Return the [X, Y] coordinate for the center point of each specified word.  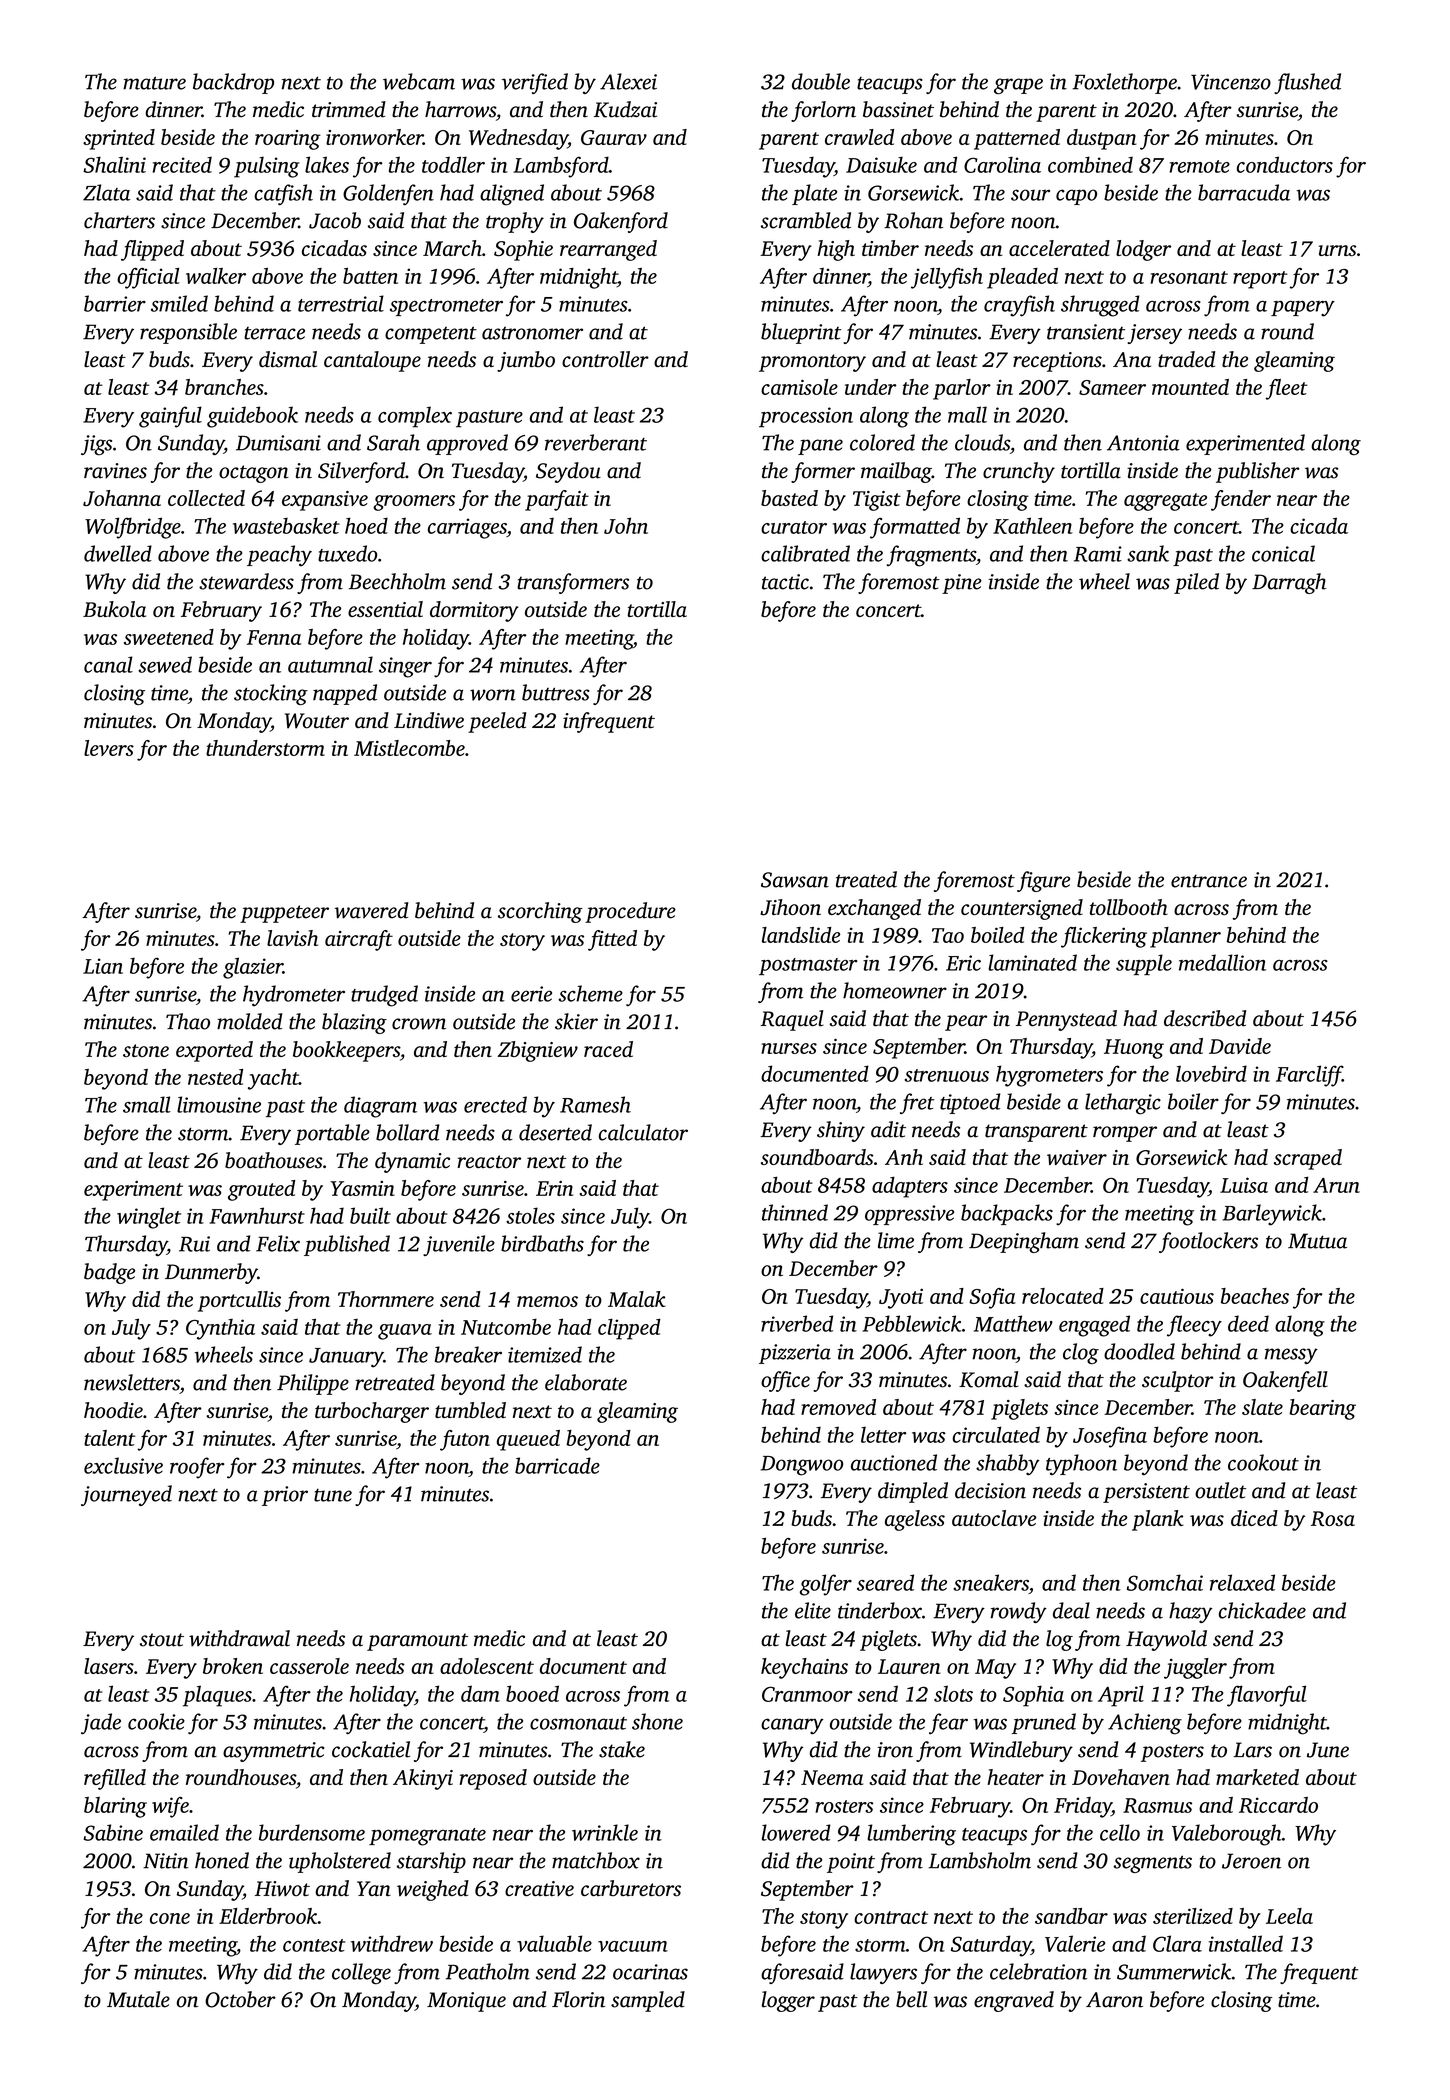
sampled [648, 2001]
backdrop [233, 83]
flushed [1307, 83]
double [821, 81]
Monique [466, 2002]
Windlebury [1021, 1751]
